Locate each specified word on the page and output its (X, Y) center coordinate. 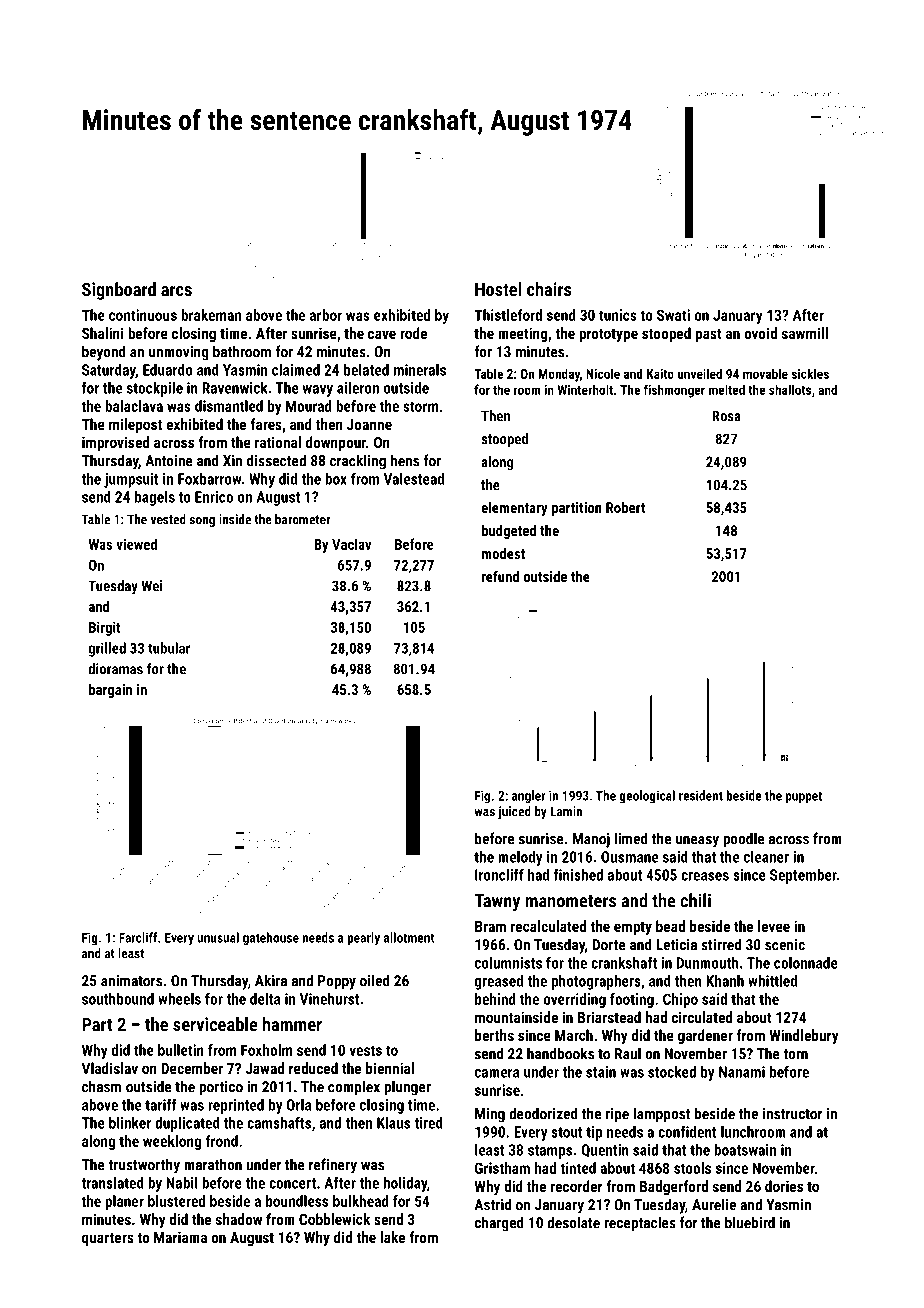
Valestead (414, 479)
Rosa (726, 416)
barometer (302, 519)
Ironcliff (499, 875)
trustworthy (144, 1166)
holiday (405, 1184)
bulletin (181, 1050)
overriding (575, 1000)
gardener (705, 1036)
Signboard (119, 291)
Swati (673, 315)
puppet (804, 797)
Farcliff (138, 937)
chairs (549, 289)
